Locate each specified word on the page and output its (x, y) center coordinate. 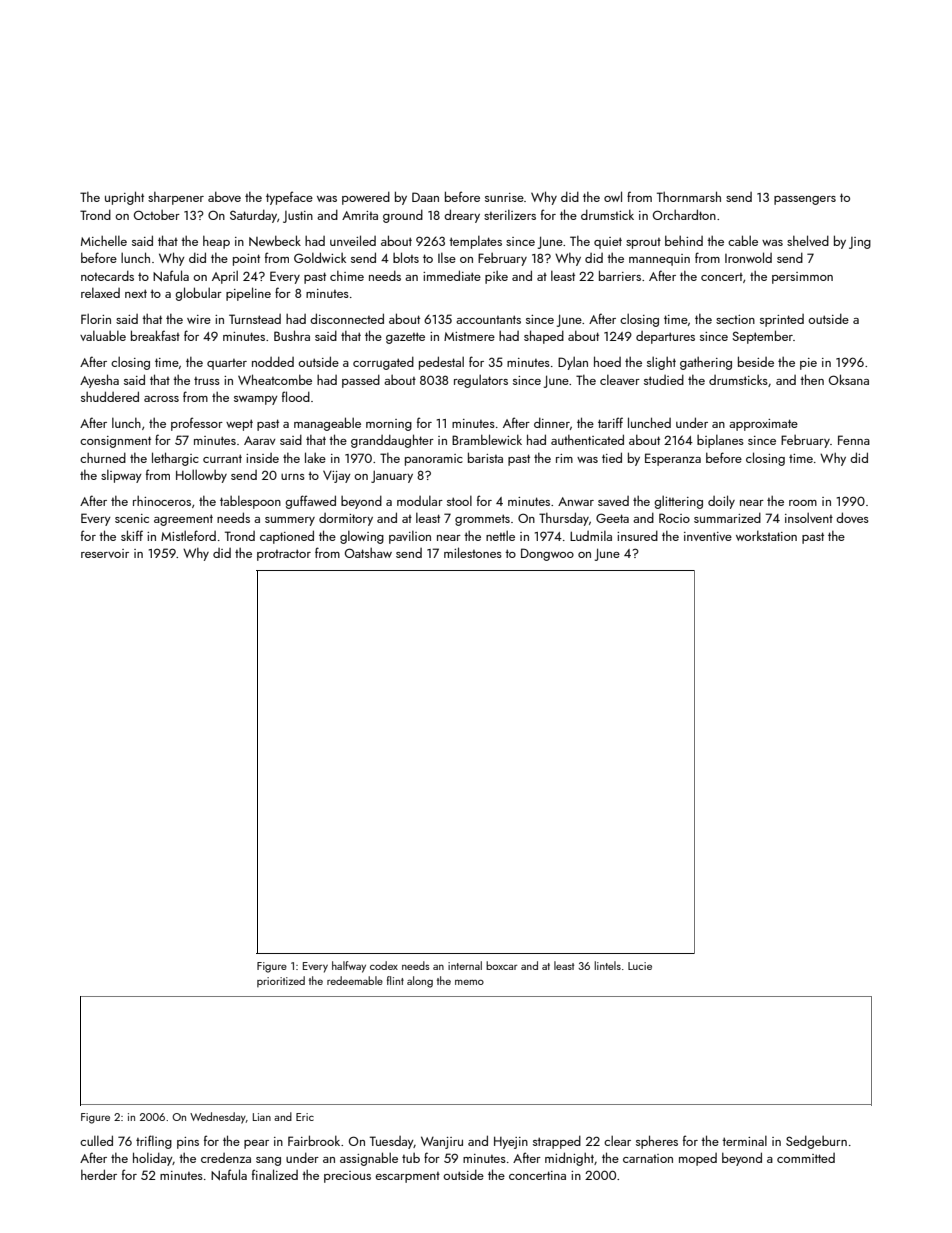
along (420, 982)
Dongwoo (547, 554)
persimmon (802, 278)
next (136, 293)
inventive (708, 536)
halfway (349, 967)
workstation (766, 535)
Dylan (573, 363)
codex (384, 965)
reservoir (105, 553)
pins (188, 1143)
